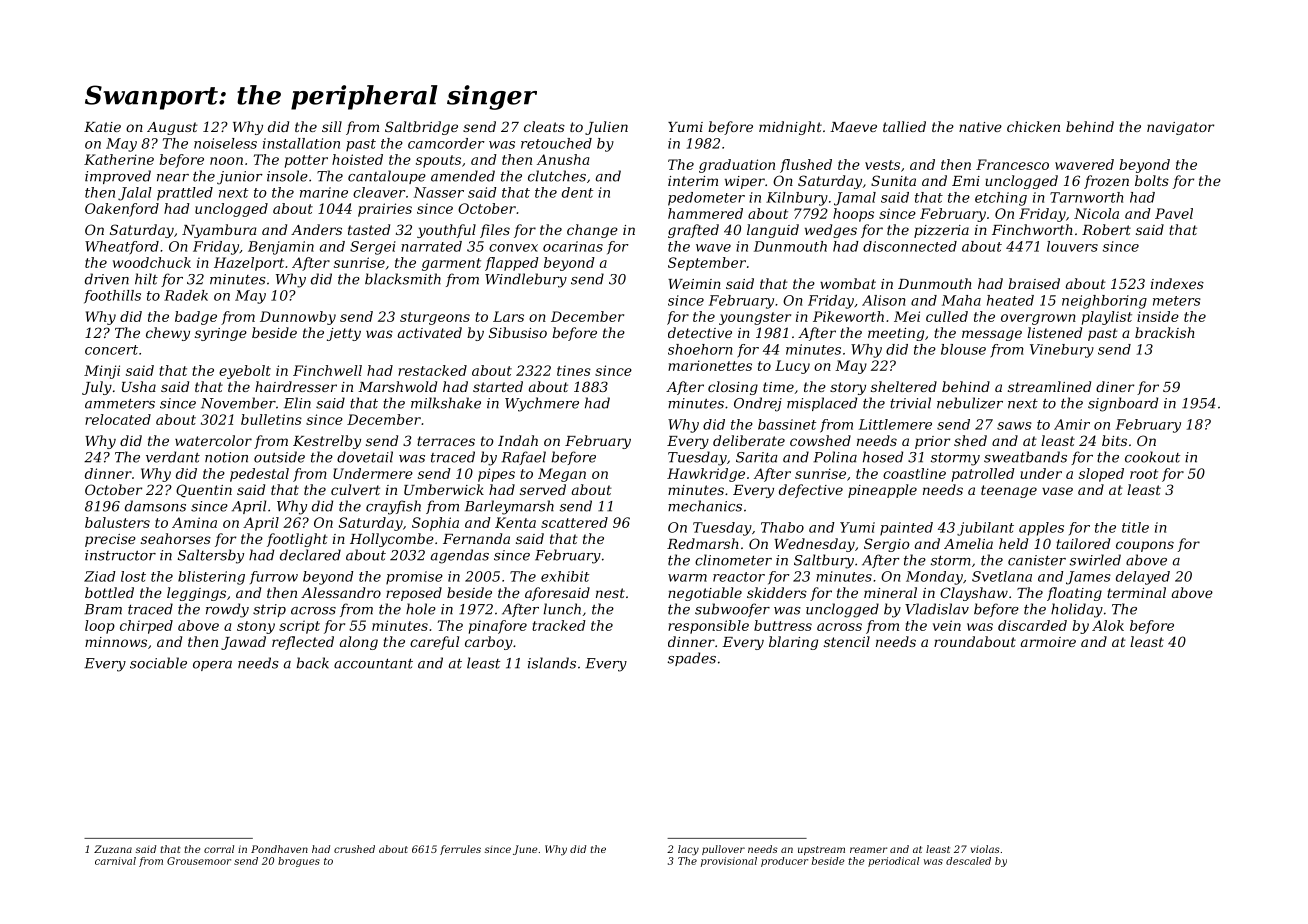  I want to click on Katie, so click(102, 127).
